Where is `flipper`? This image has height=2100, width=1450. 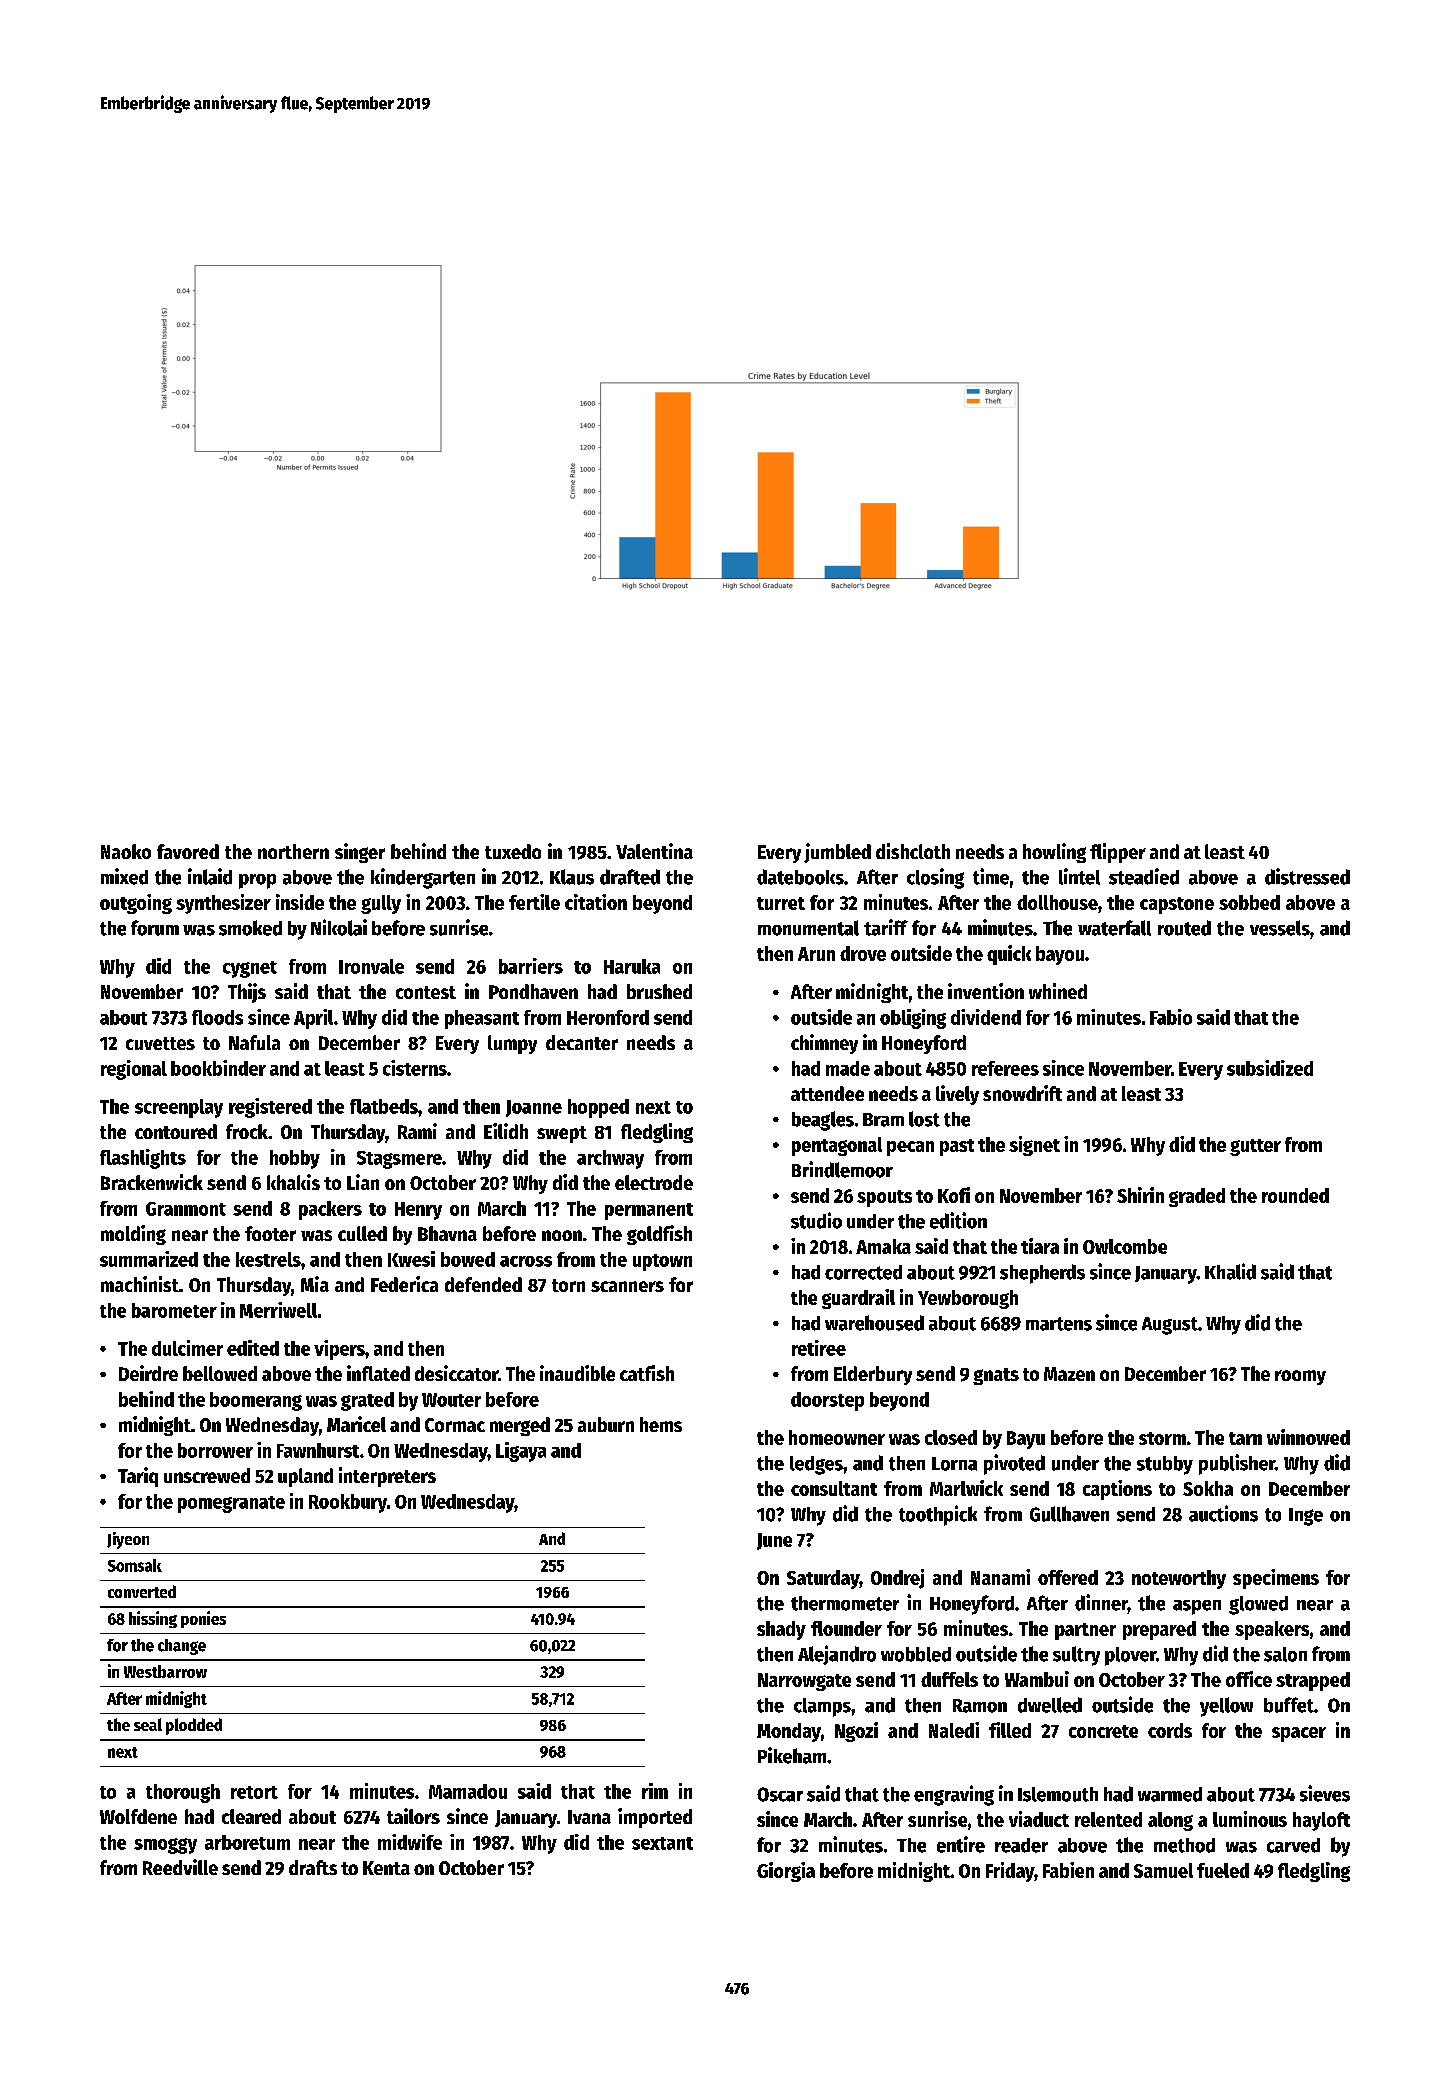 flipper is located at coordinates (1118, 853).
